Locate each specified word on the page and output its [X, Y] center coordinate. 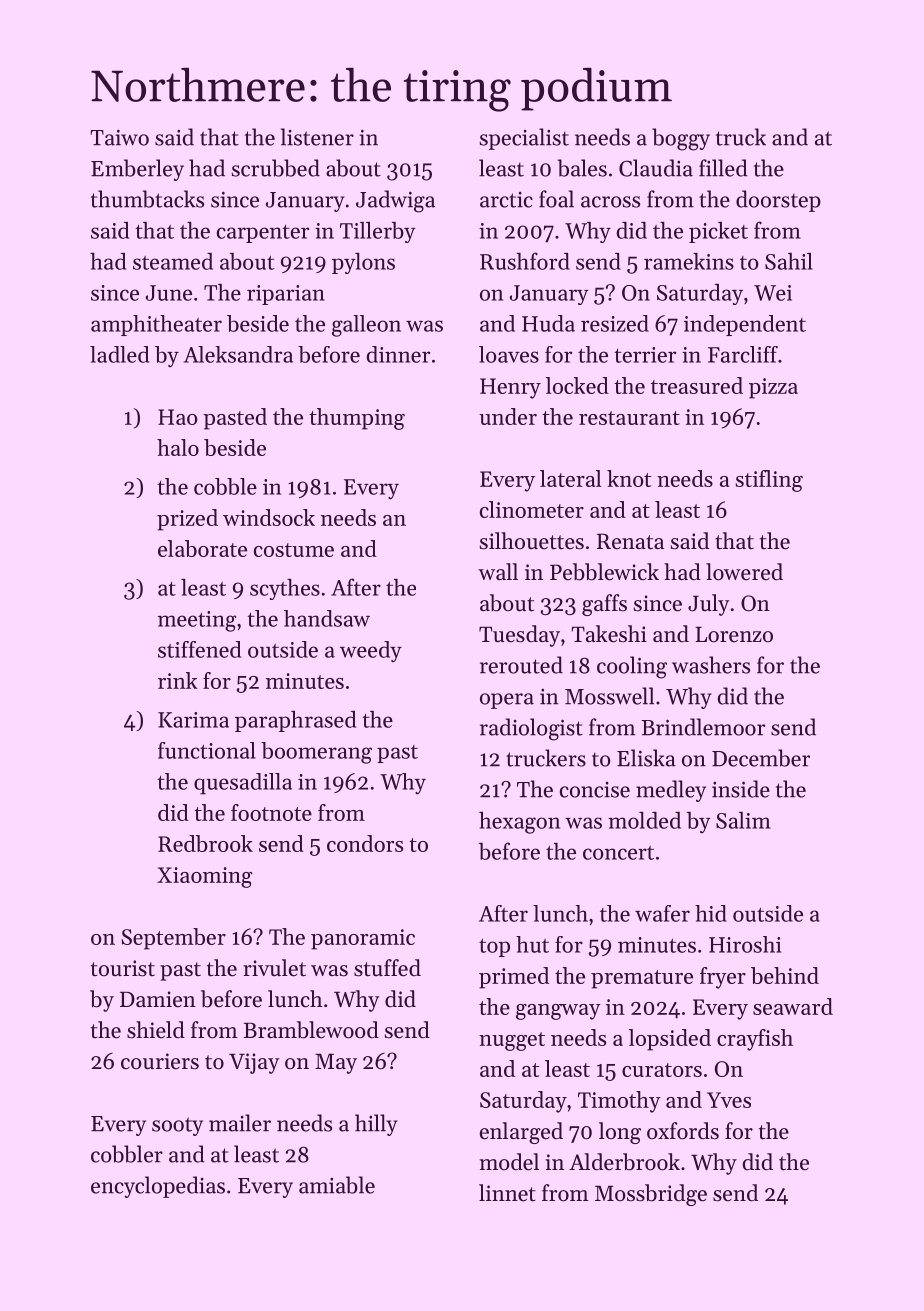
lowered [744, 572]
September [173, 939]
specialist [524, 139]
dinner [398, 354]
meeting [197, 621]
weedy [371, 651]
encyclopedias [158, 1187]
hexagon [519, 823]
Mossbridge [651, 1195]
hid [711, 913]
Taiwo [119, 137]
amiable [337, 1185]
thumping [357, 419]
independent [745, 325]
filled [723, 168]
